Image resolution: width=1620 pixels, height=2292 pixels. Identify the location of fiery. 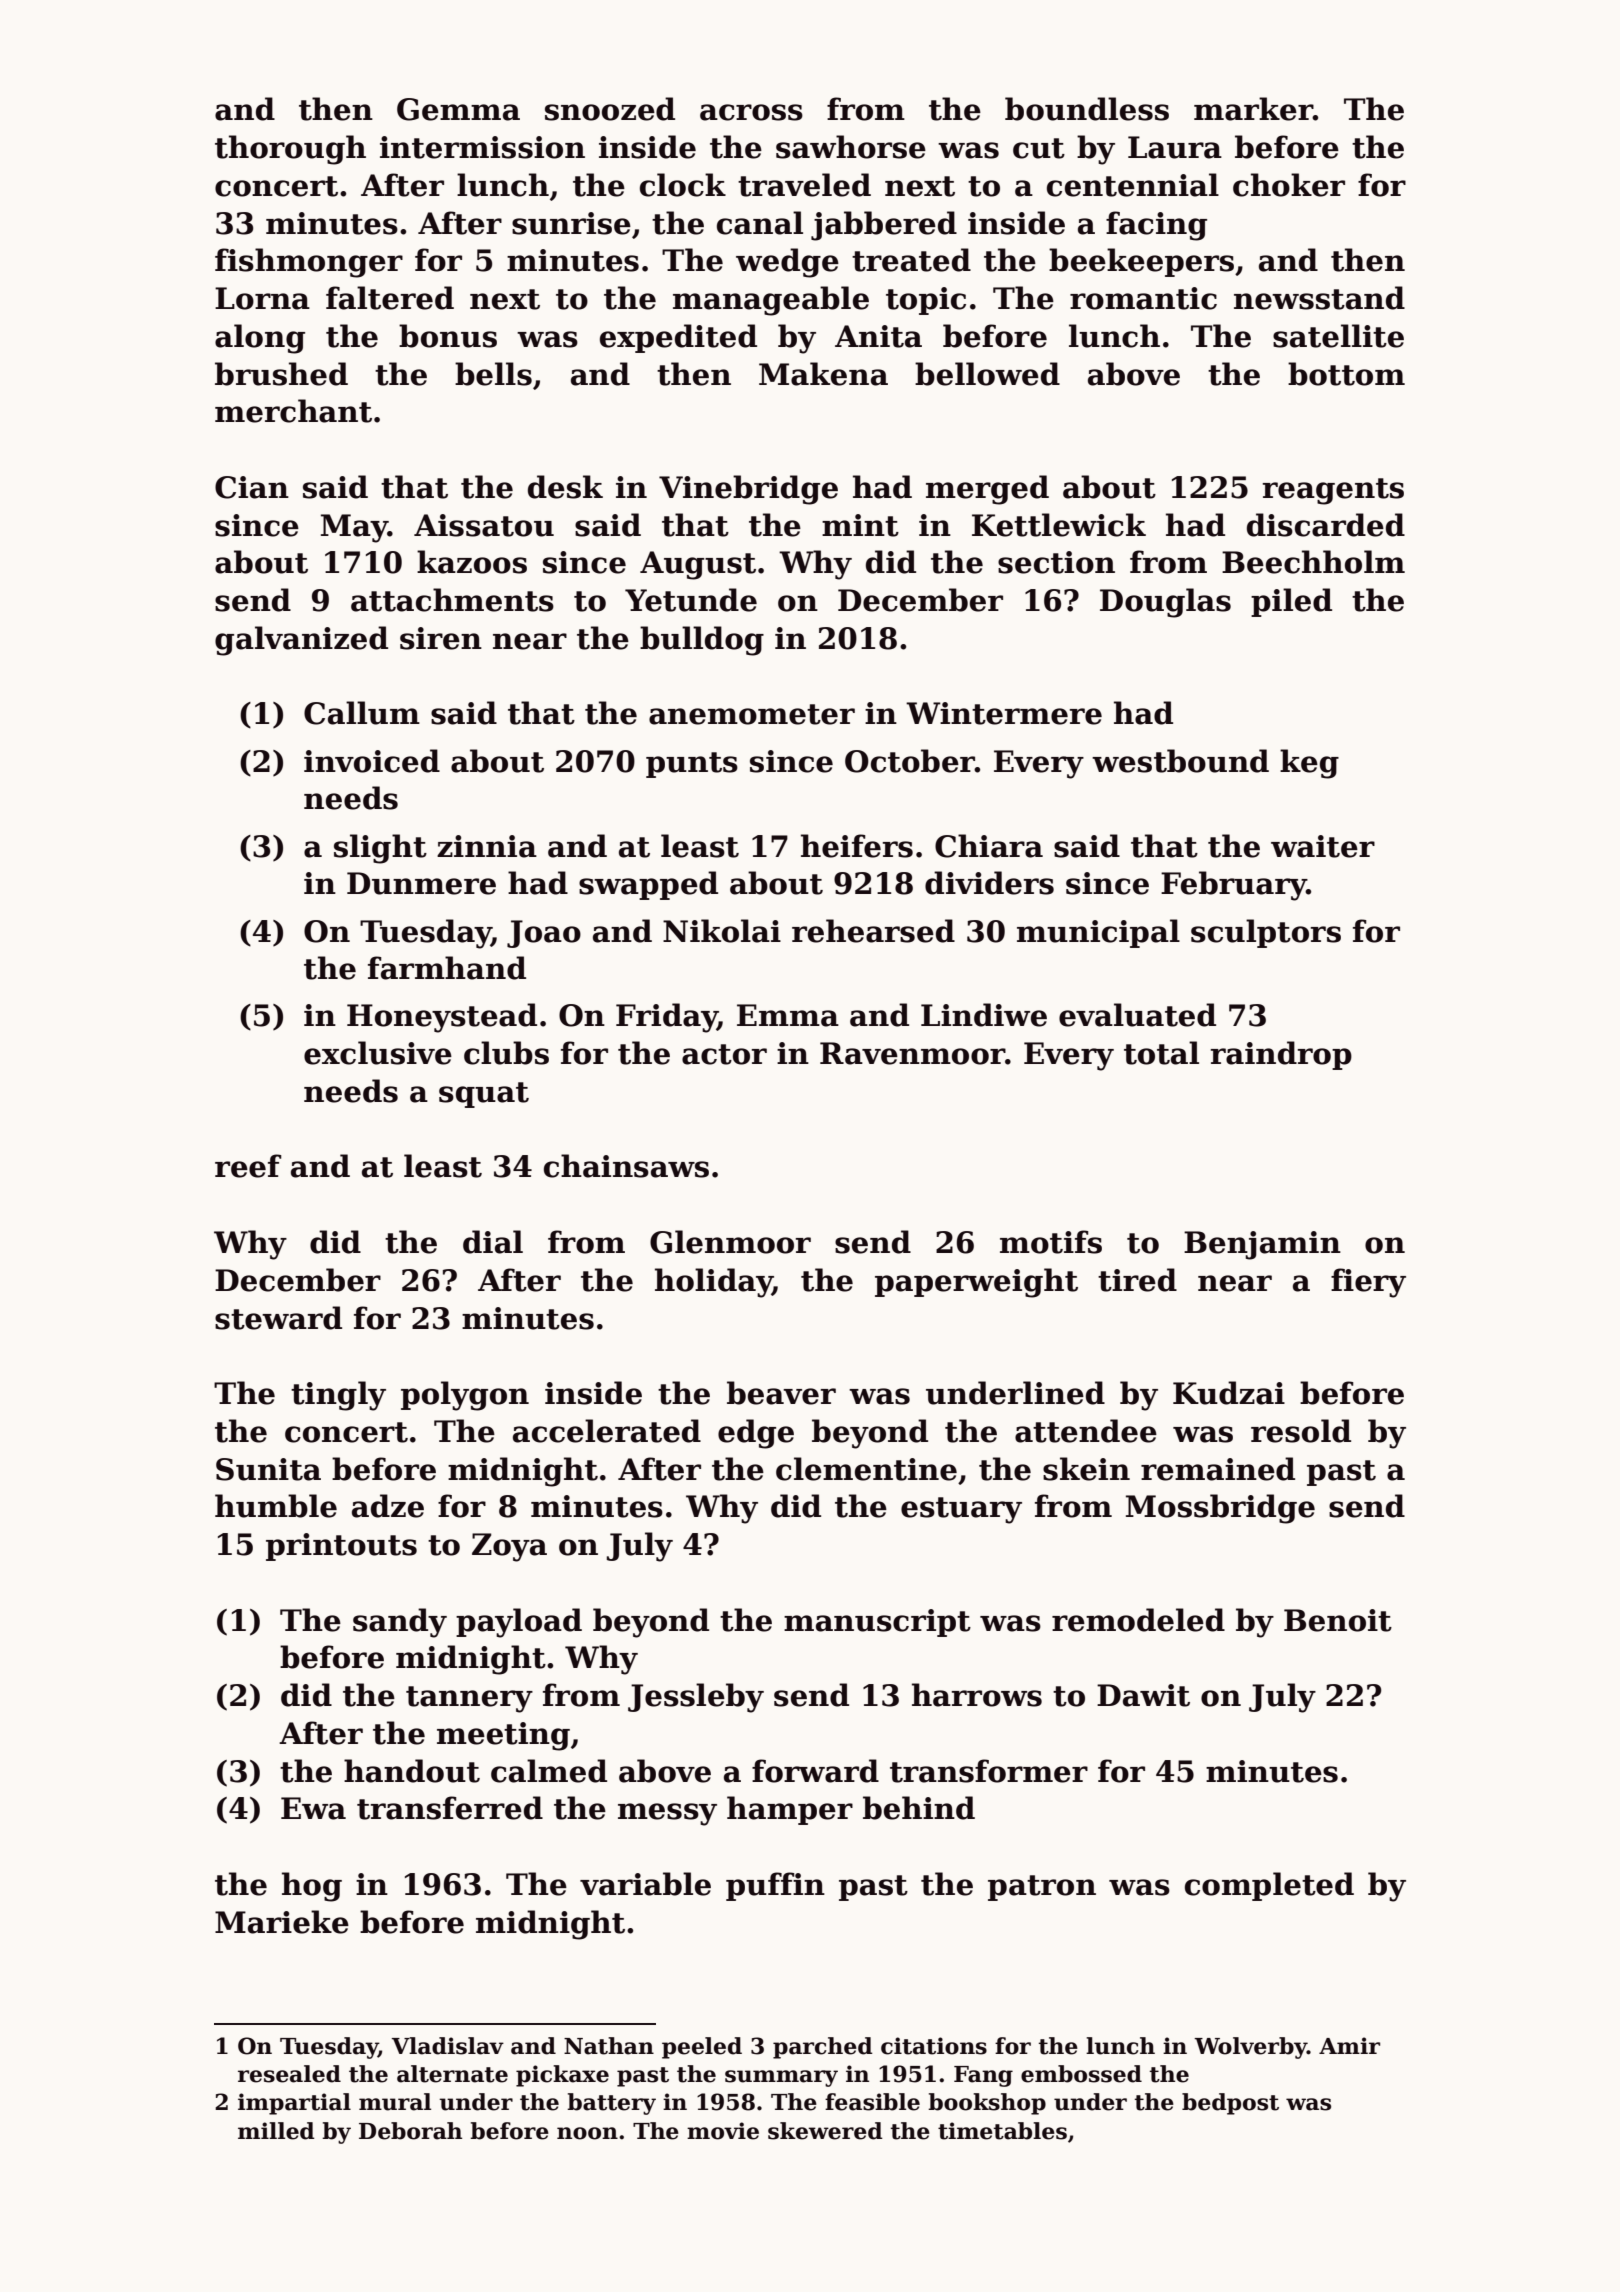
(1368, 1283).
